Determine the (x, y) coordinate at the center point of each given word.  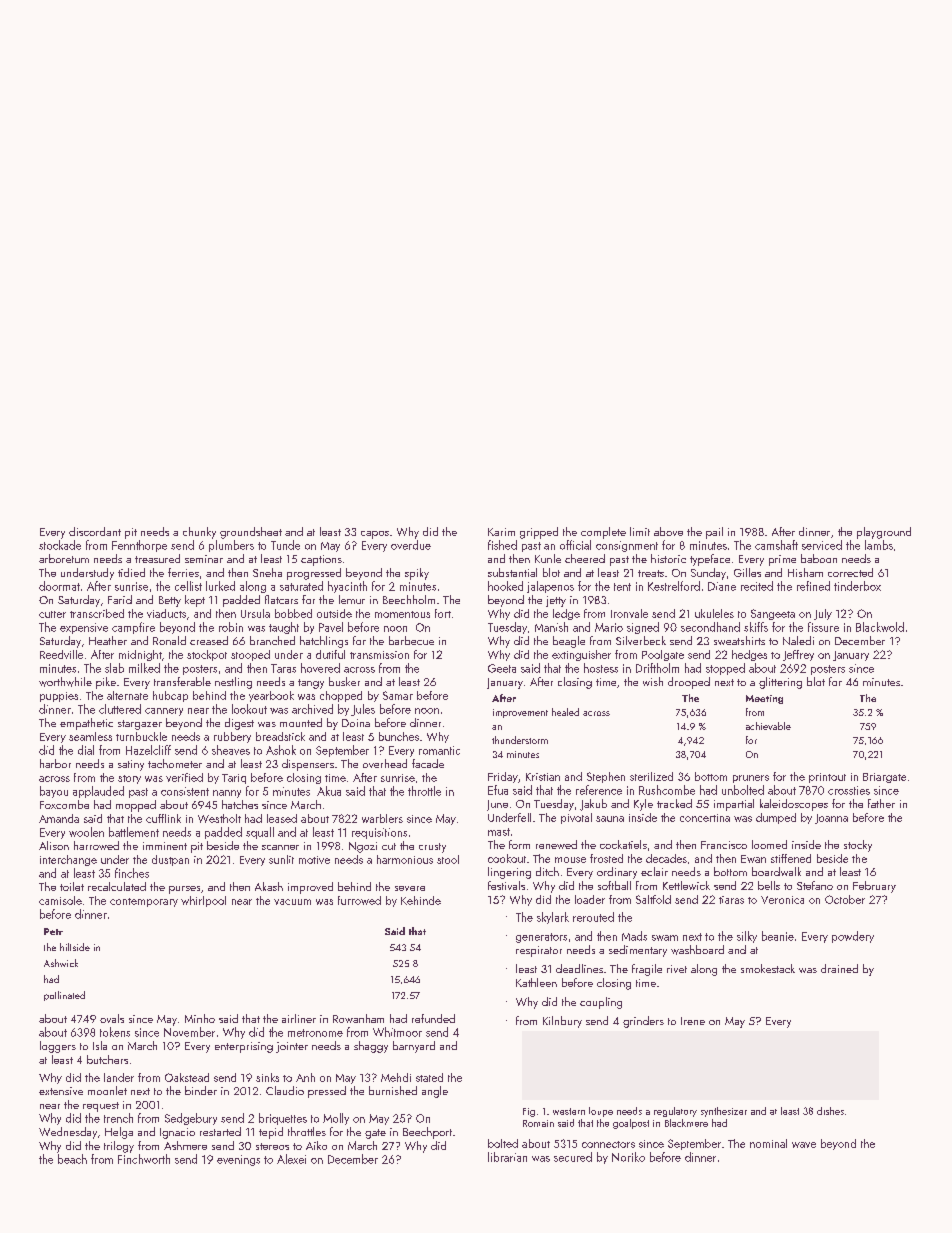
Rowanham (358, 1018)
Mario (609, 627)
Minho (200, 1018)
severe (410, 888)
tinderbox (857, 586)
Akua (329, 791)
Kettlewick (686, 885)
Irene (693, 1021)
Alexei (291, 1159)
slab (114, 668)
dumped (776, 818)
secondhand (710, 627)
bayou (54, 792)
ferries (183, 572)
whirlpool (203, 901)
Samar (398, 695)
